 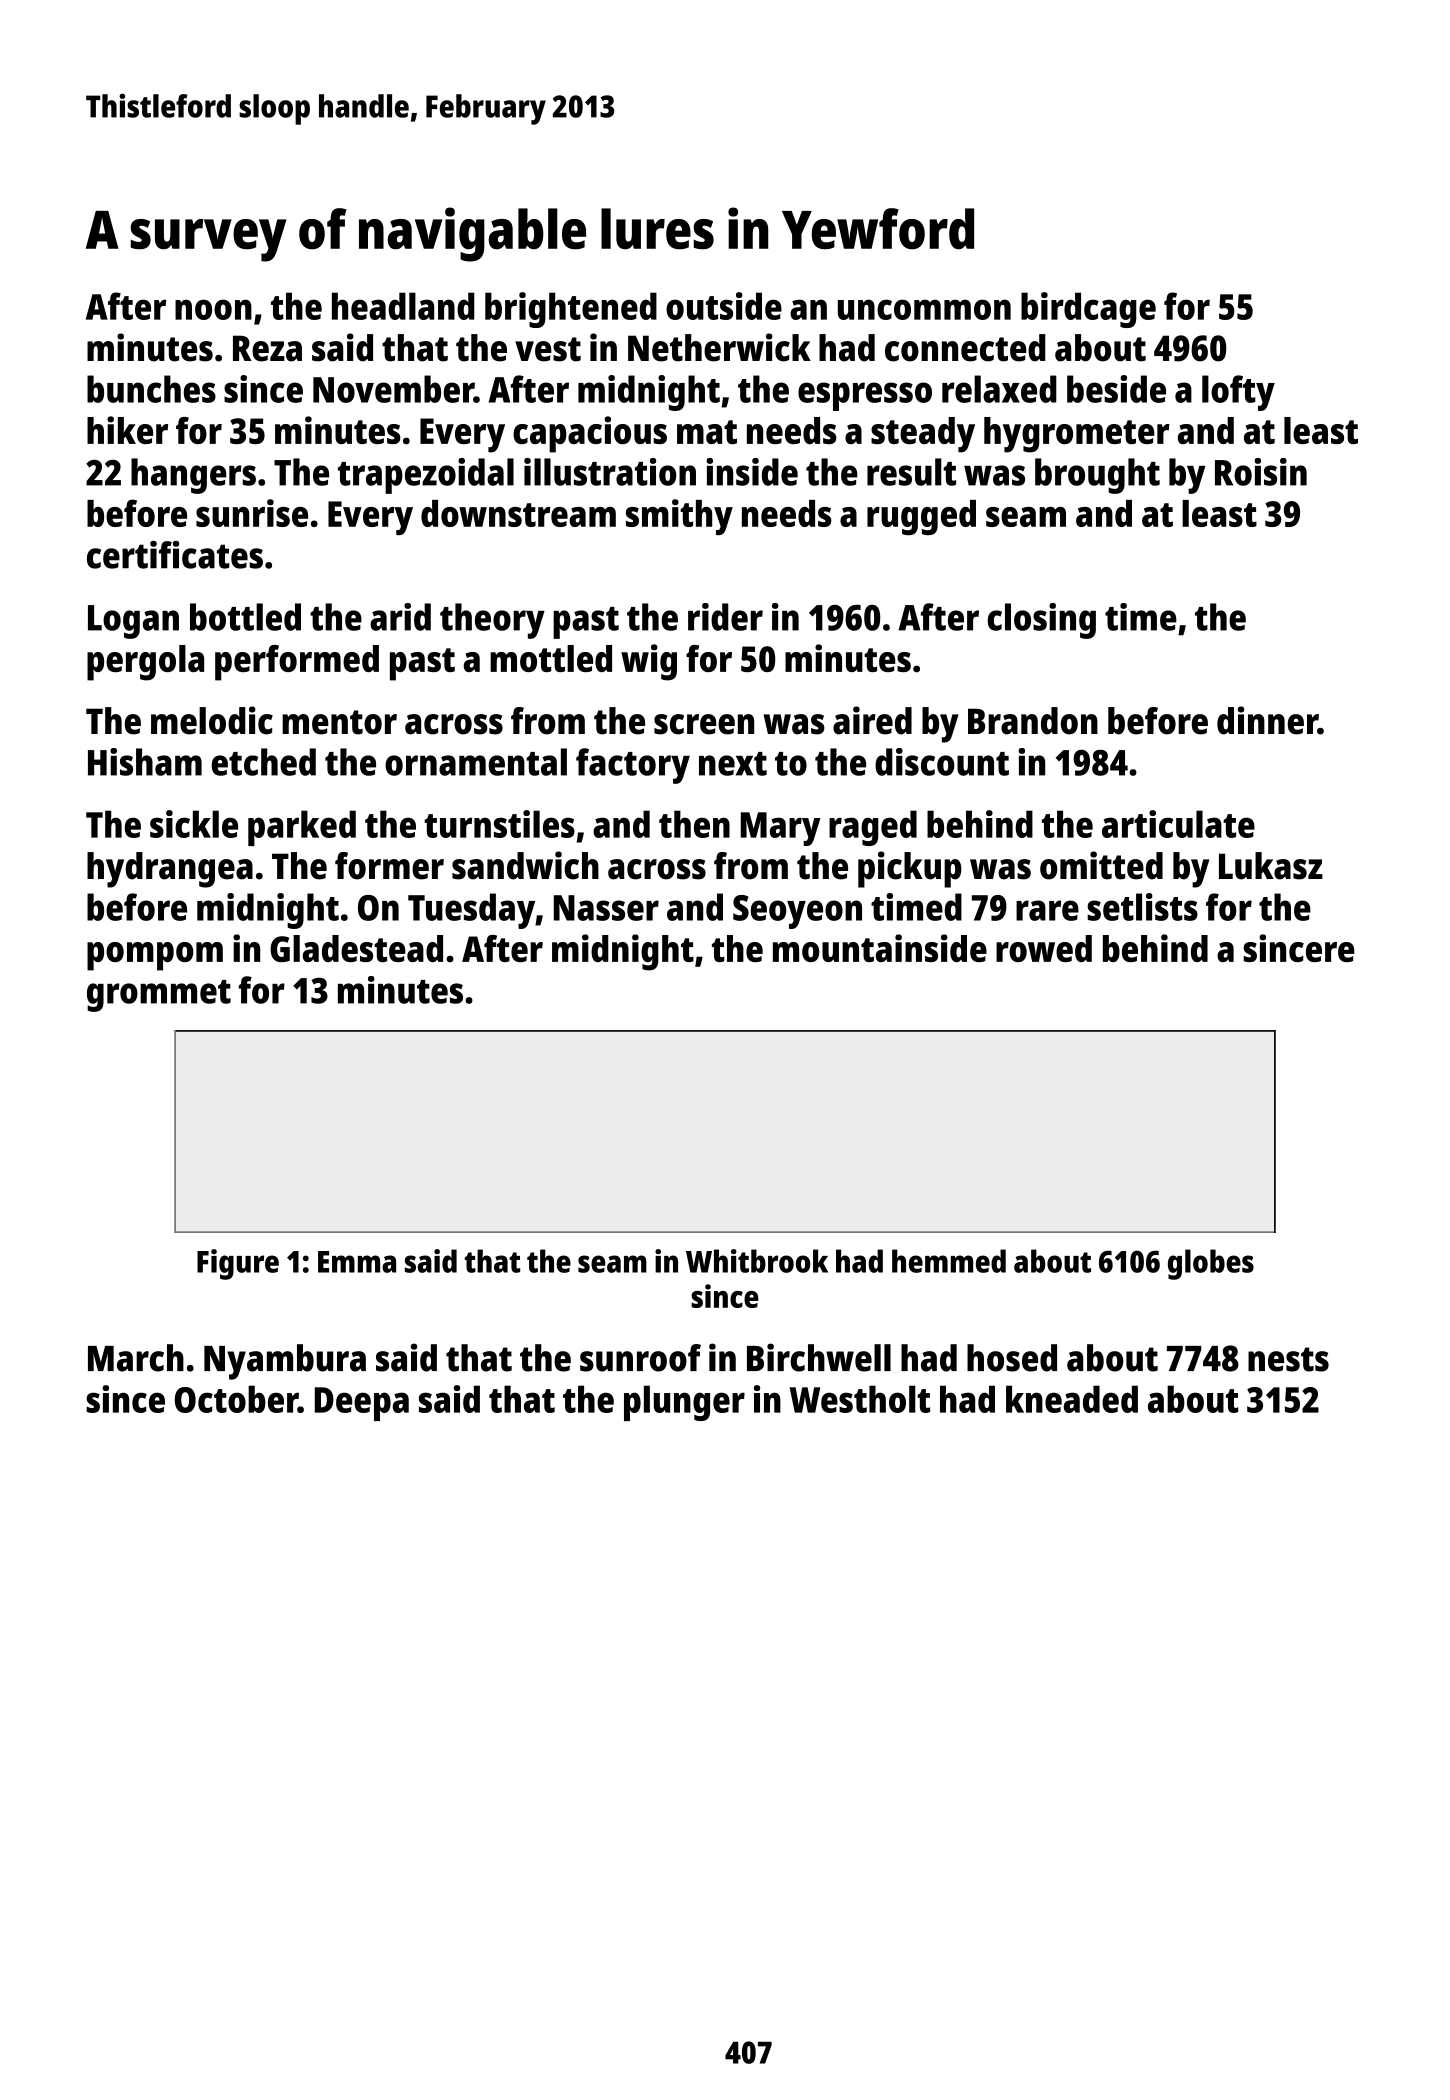 What do you see at coordinates (1238, 393) in the page?
I see `lofty` at bounding box center [1238, 393].
